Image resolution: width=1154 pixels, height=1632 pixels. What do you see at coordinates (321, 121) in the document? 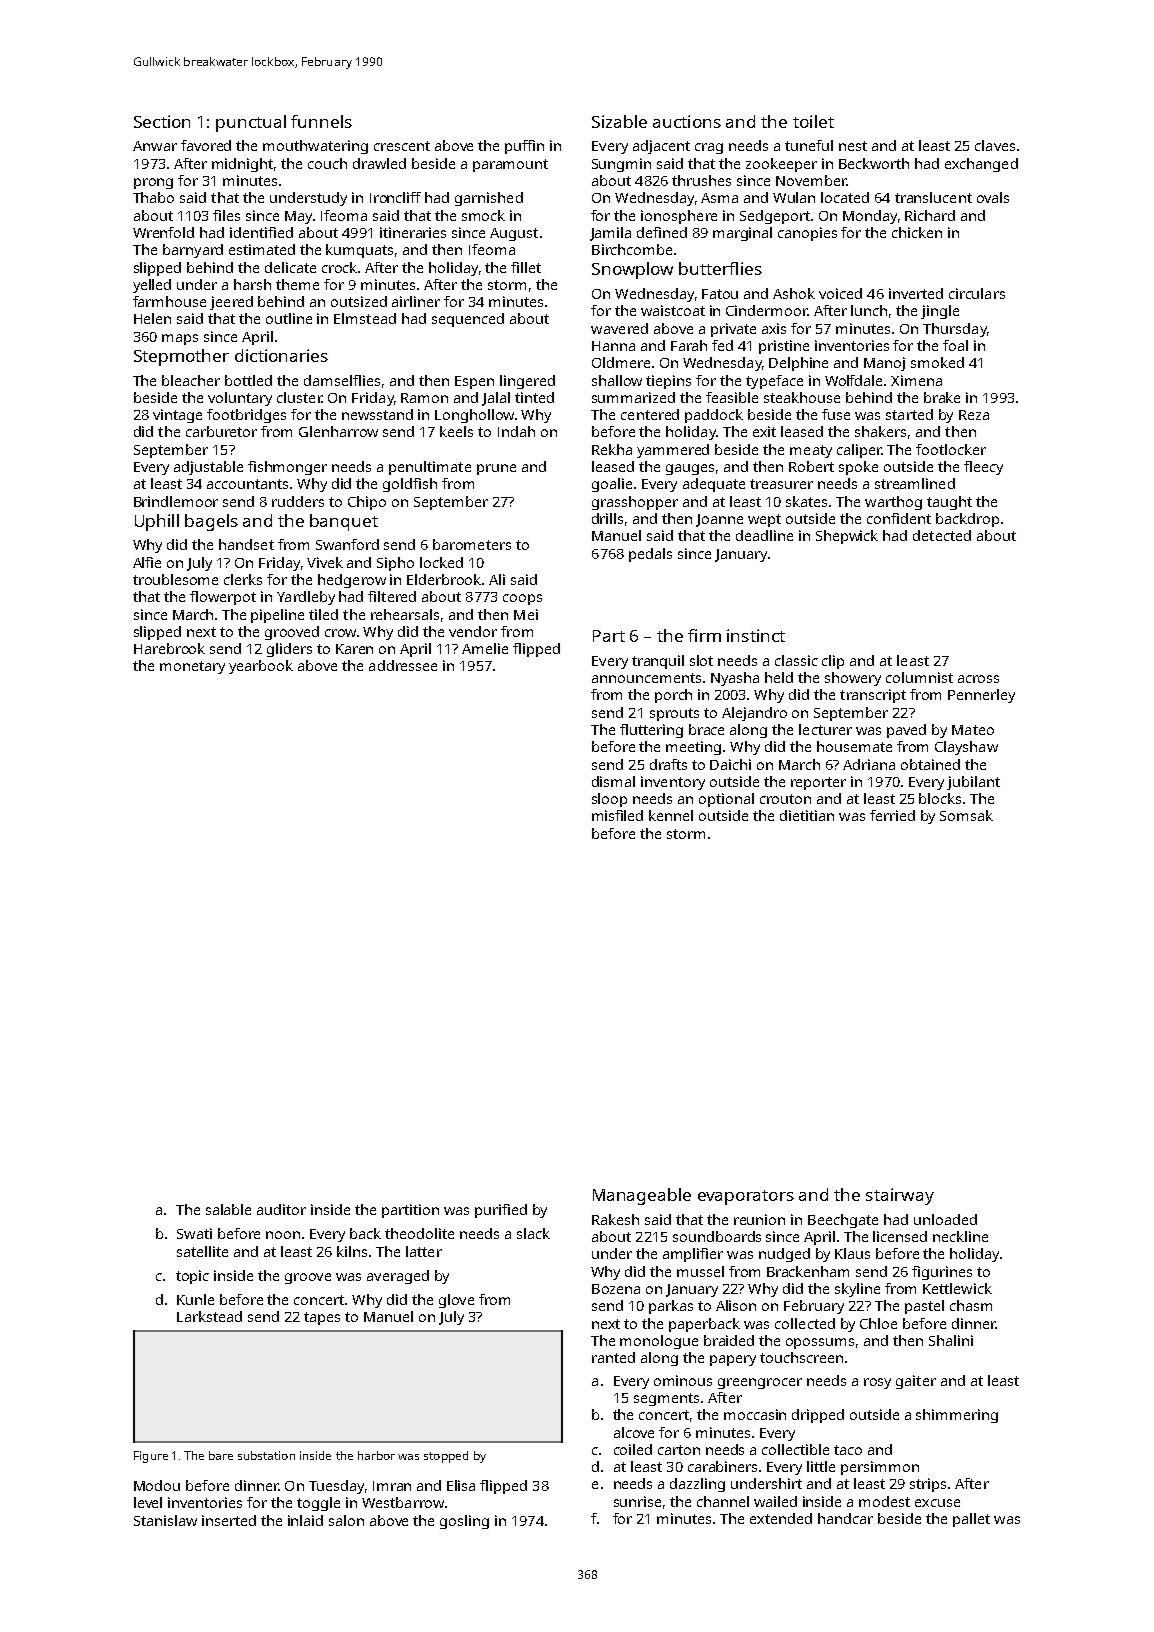
I see `funnels` at bounding box center [321, 121].
